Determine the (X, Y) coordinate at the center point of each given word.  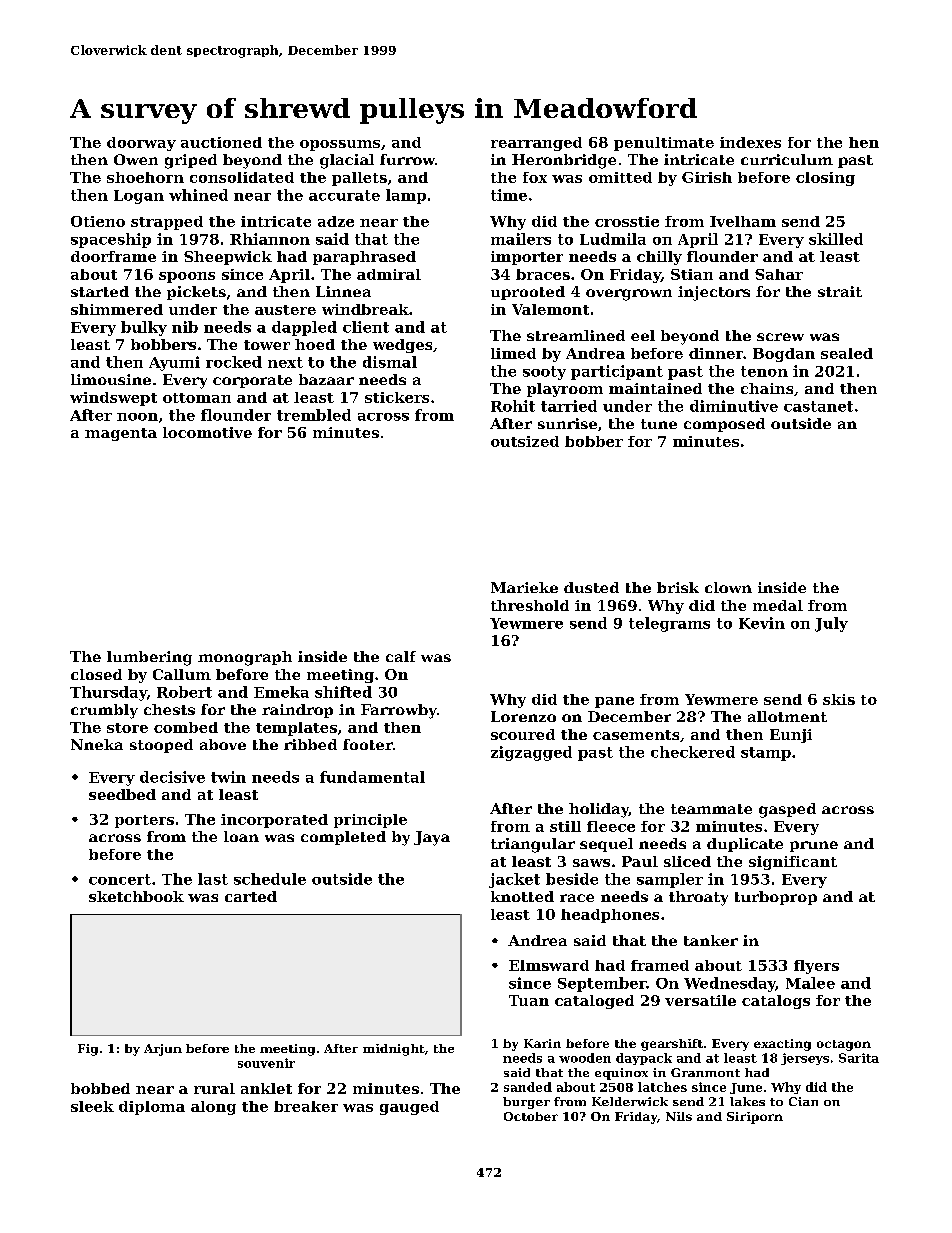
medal (778, 605)
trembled (314, 415)
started (100, 291)
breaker (306, 1106)
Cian (803, 1101)
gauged (409, 1108)
